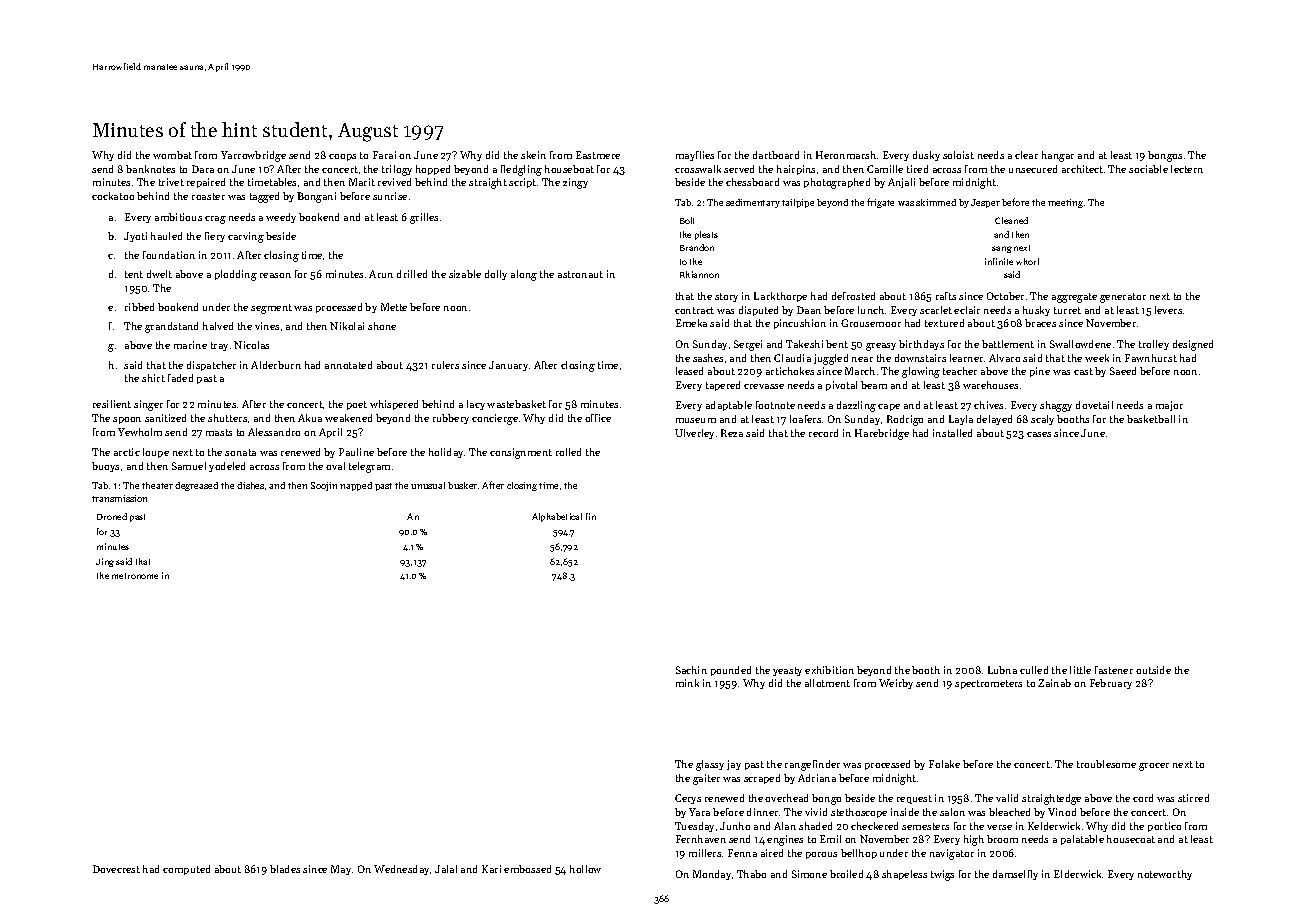  Describe the element at coordinates (691, 670) in the image. I see `Sachin` at that location.
